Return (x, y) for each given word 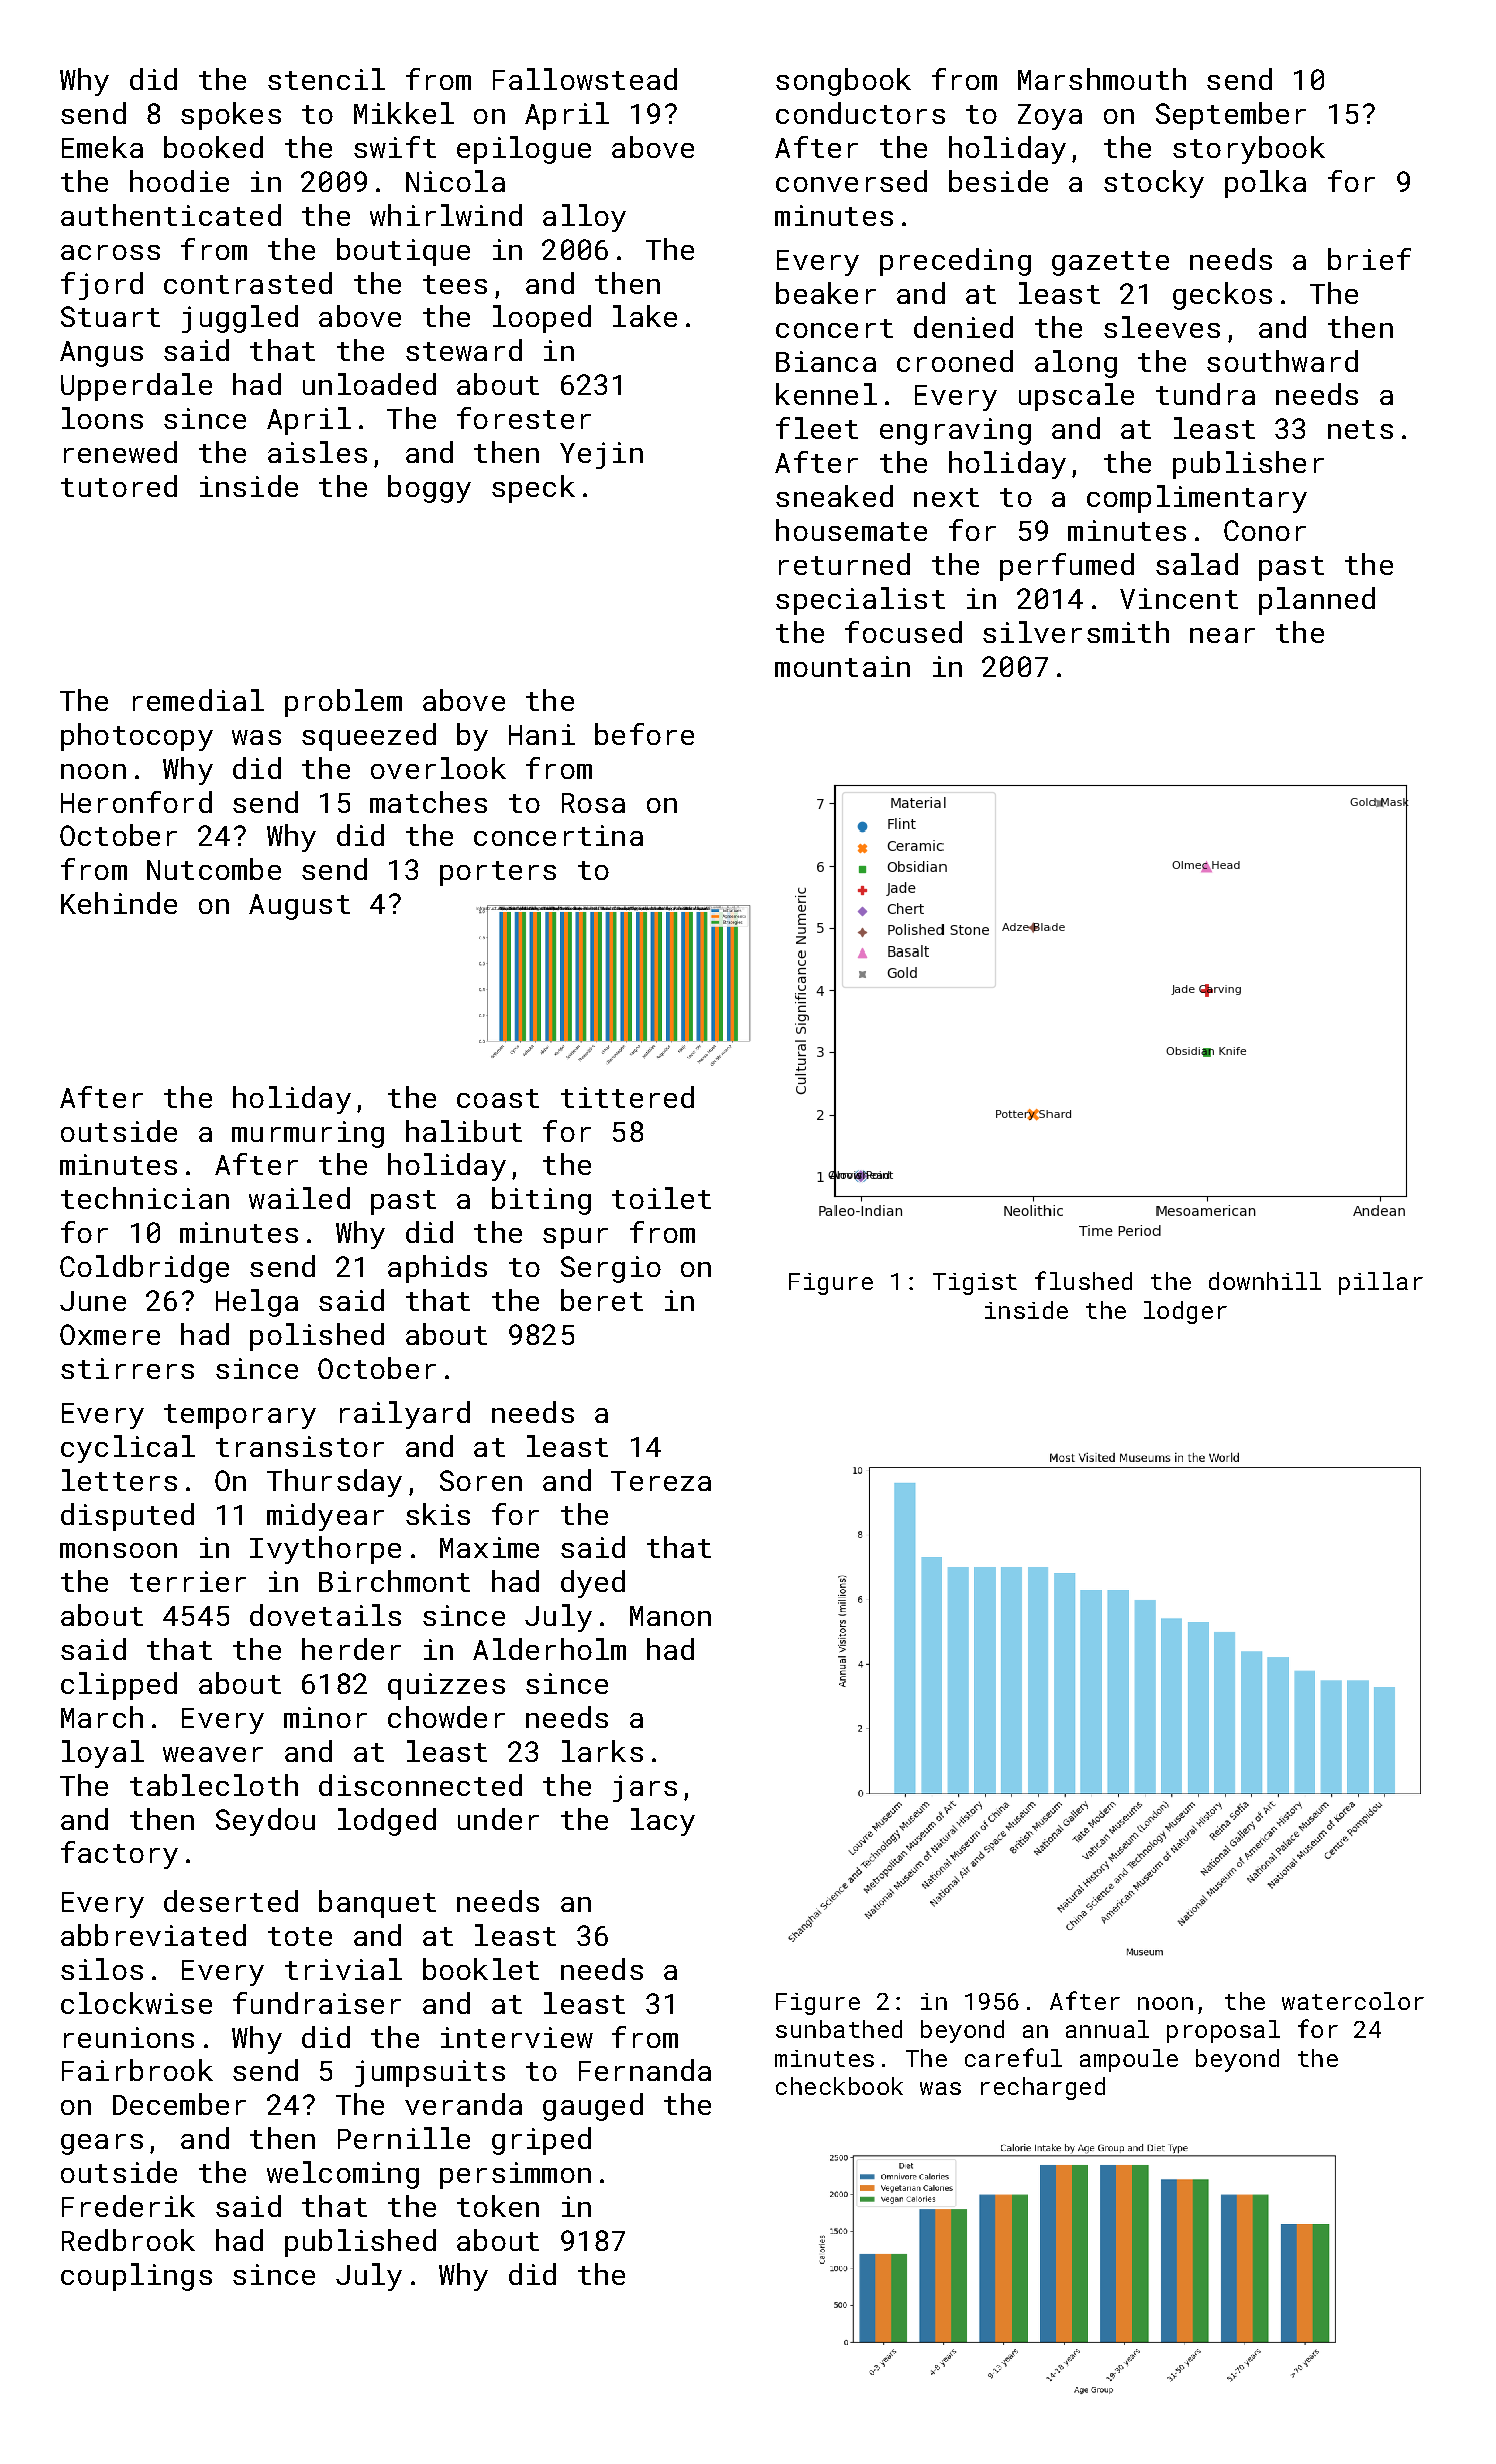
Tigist (975, 1284)
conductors (860, 113)
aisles (317, 452)
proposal (1223, 2031)
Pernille (404, 2138)
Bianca (826, 361)
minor (325, 1717)
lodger (1185, 1312)
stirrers (127, 1368)
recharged (1043, 2088)
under (498, 1819)
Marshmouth (1102, 79)
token (498, 2206)
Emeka (102, 147)
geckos (1222, 296)
